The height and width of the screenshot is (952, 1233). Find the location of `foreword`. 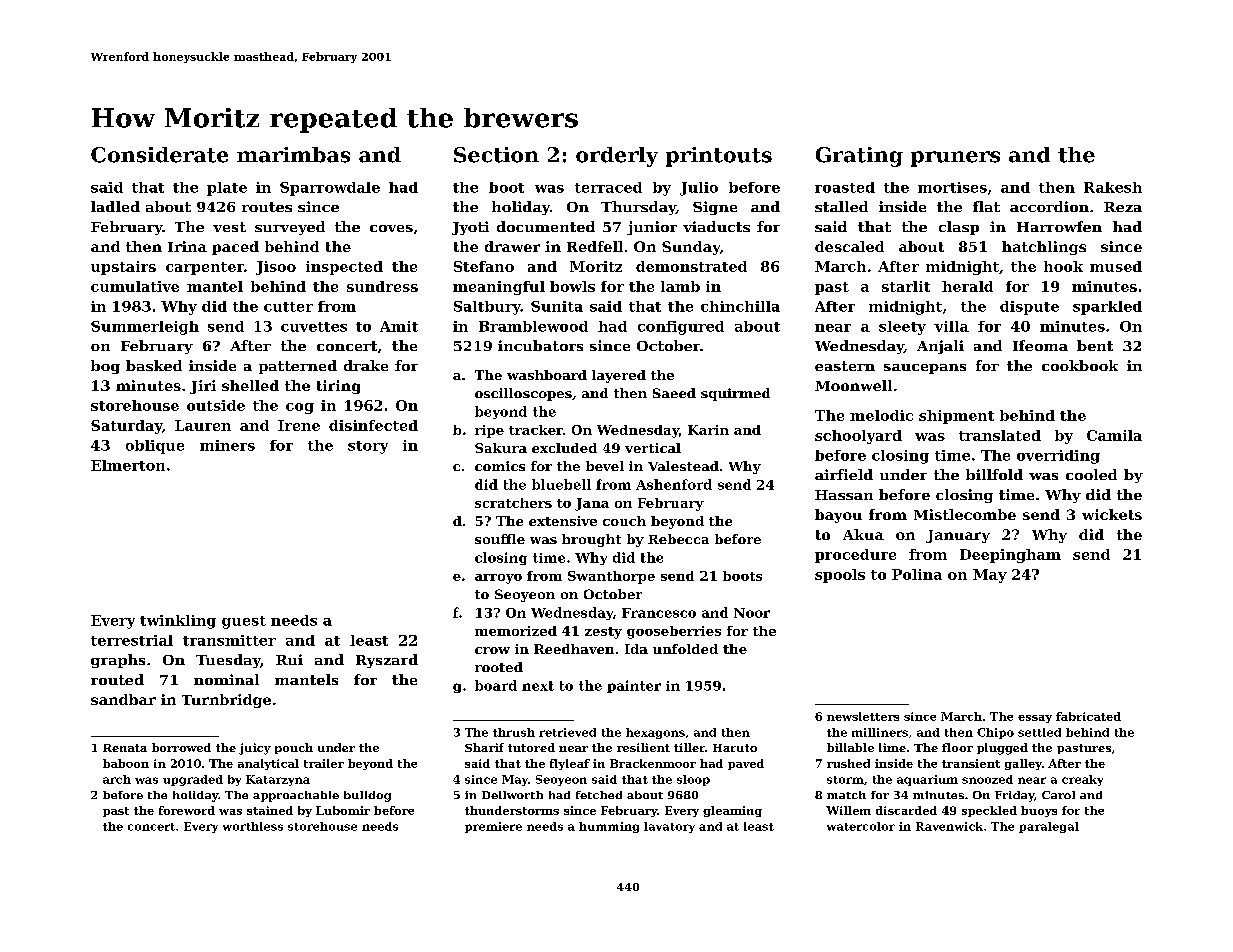

foreword is located at coordinates (187, 810).
